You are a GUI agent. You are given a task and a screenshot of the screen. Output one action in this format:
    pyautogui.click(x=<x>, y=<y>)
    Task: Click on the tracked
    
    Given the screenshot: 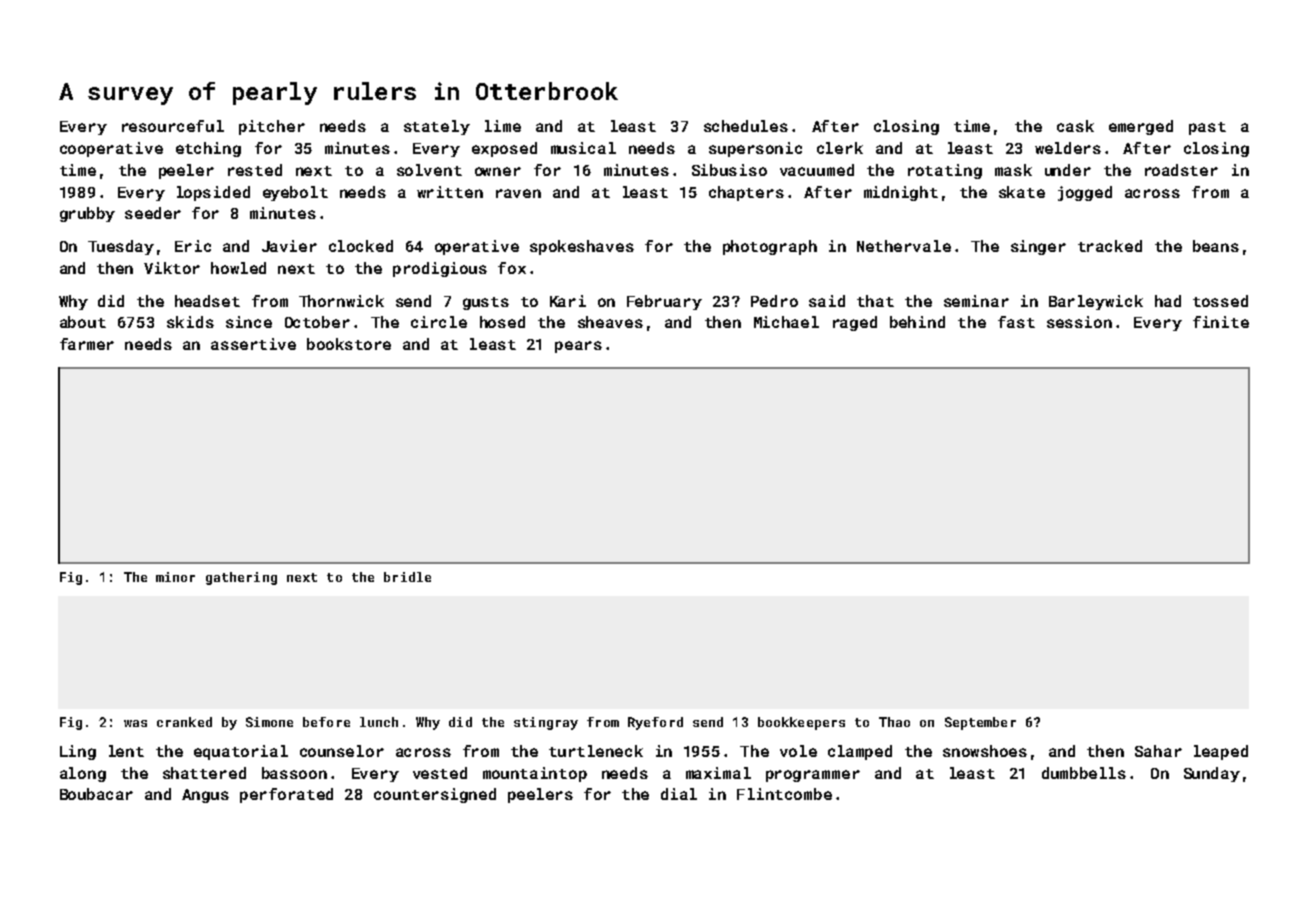 What is the action you would take?
    pyautogui.click(x=1110, y=246)
